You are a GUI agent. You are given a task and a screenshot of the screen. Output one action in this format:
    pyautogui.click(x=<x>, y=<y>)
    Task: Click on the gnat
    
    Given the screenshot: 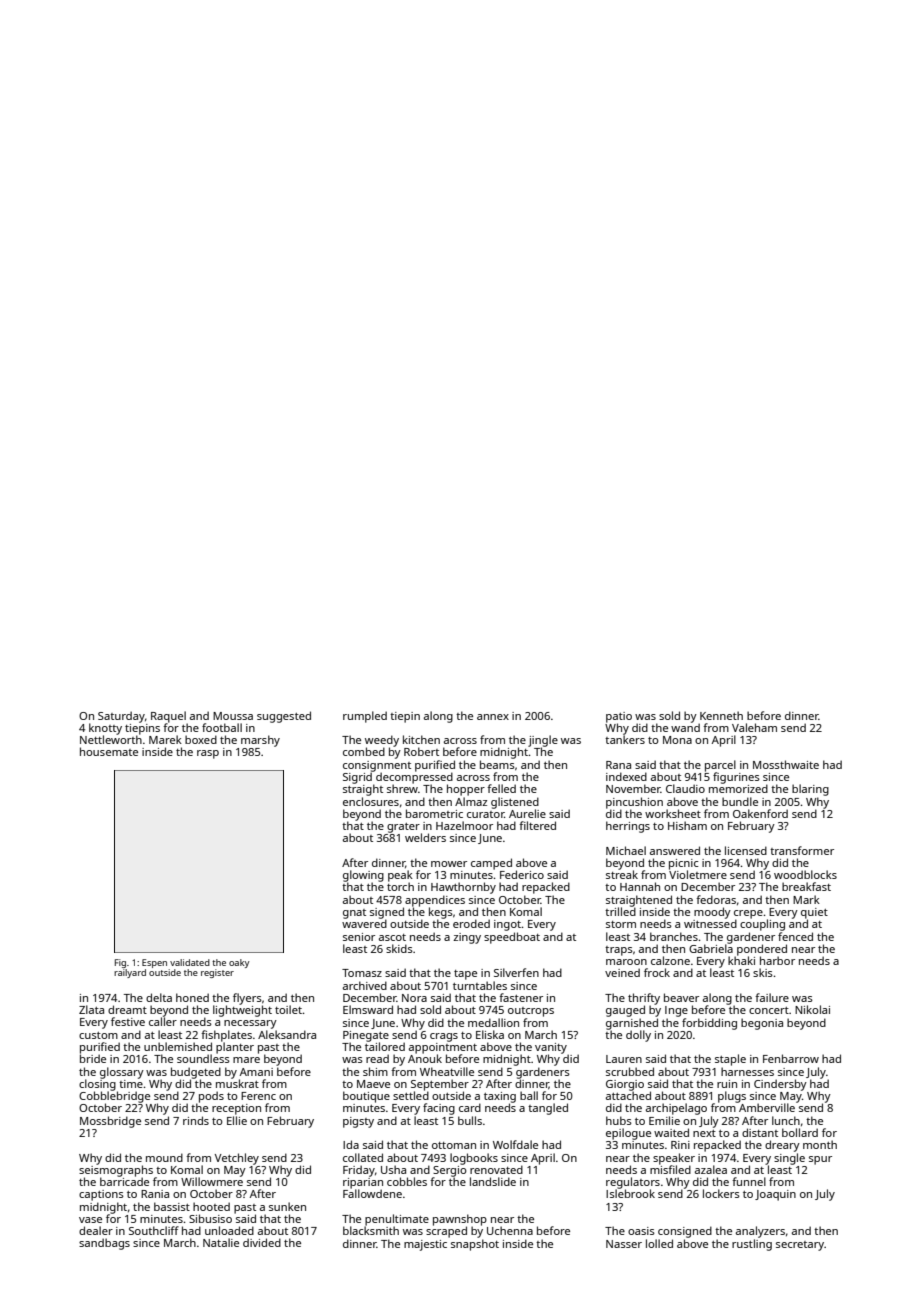 What is the action you would take?
    pyautogui.click(x=354, y=914)
